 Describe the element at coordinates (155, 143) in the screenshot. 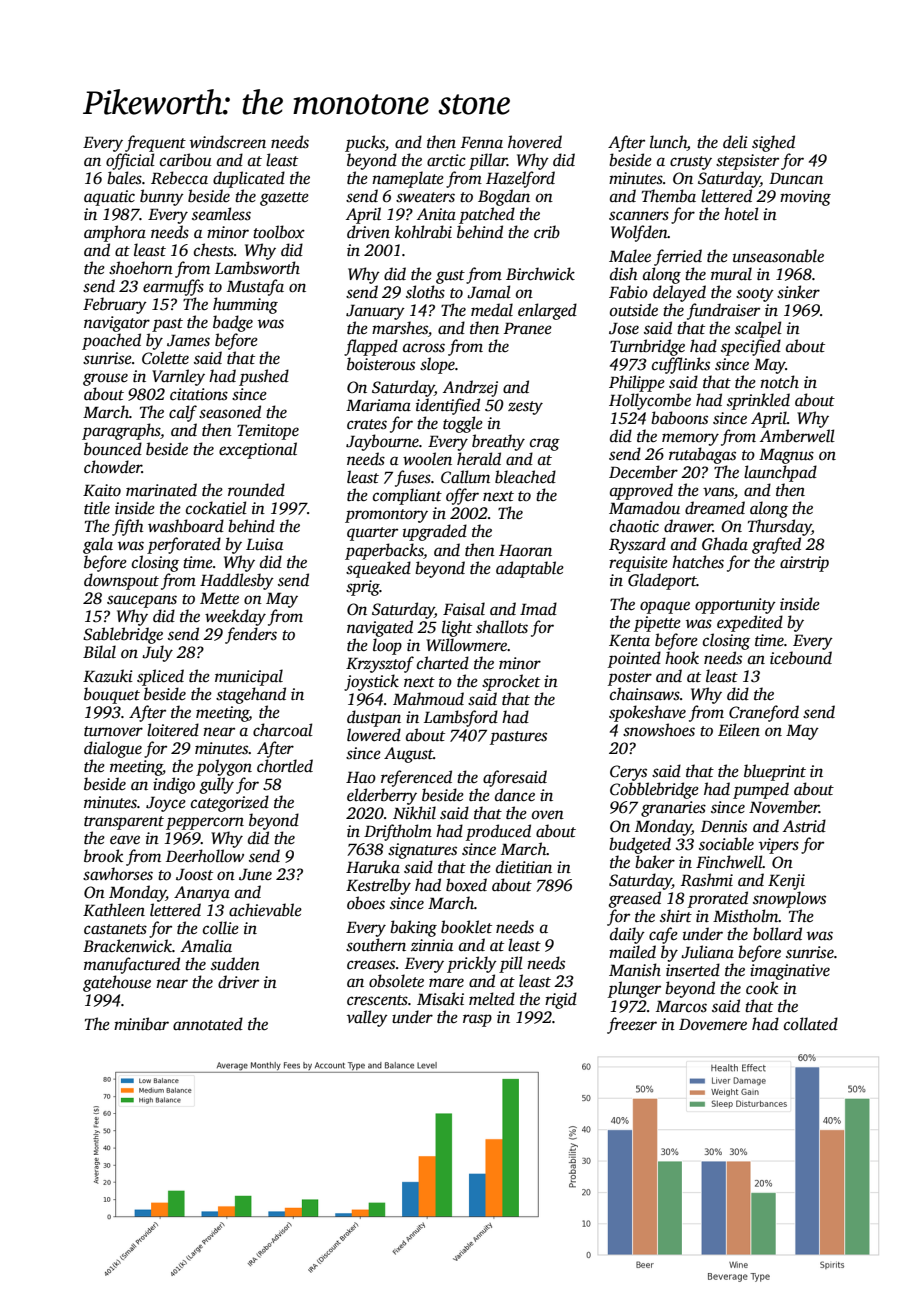

I see `frequent` at that location.
